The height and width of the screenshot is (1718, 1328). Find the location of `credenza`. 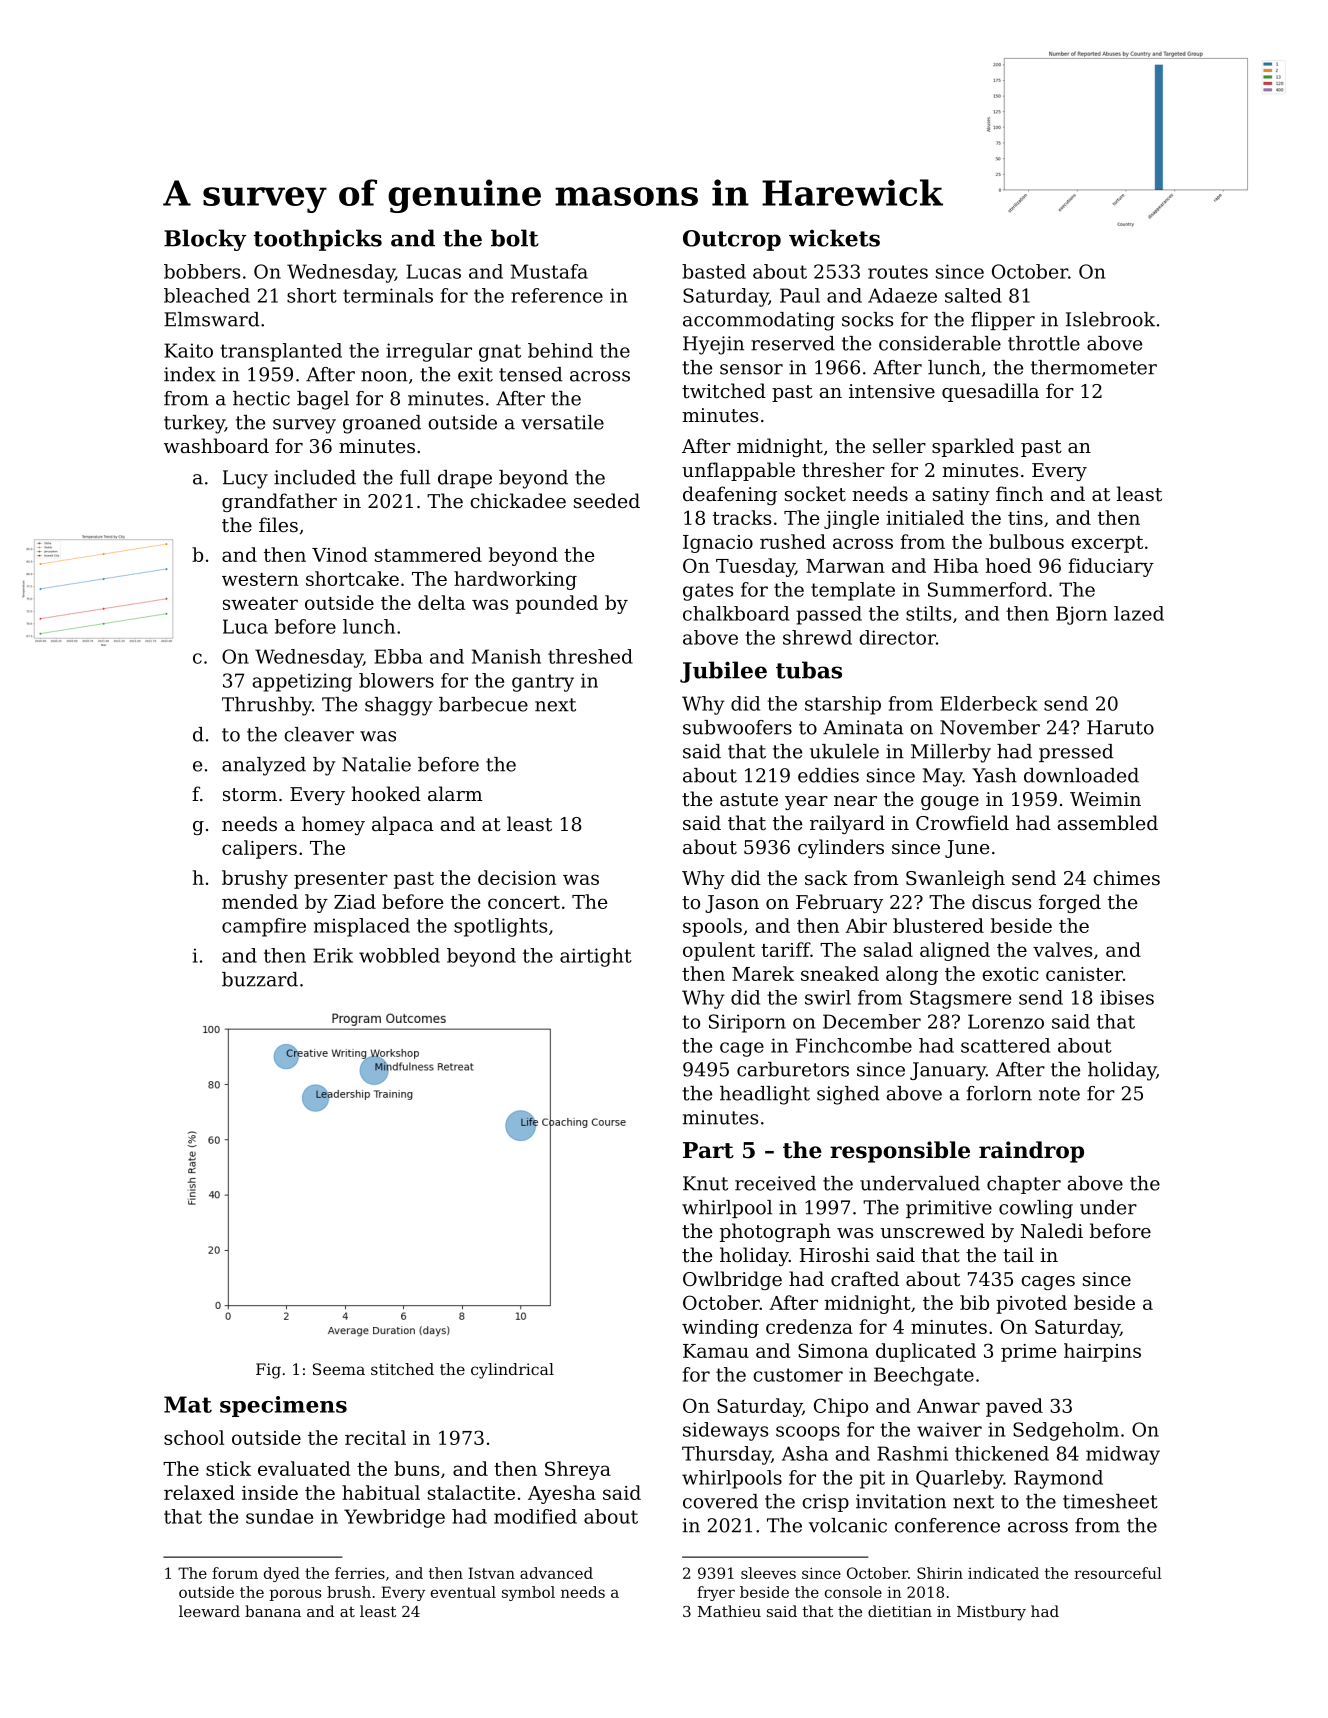

credenza is located at coordinates (809, 1326).
